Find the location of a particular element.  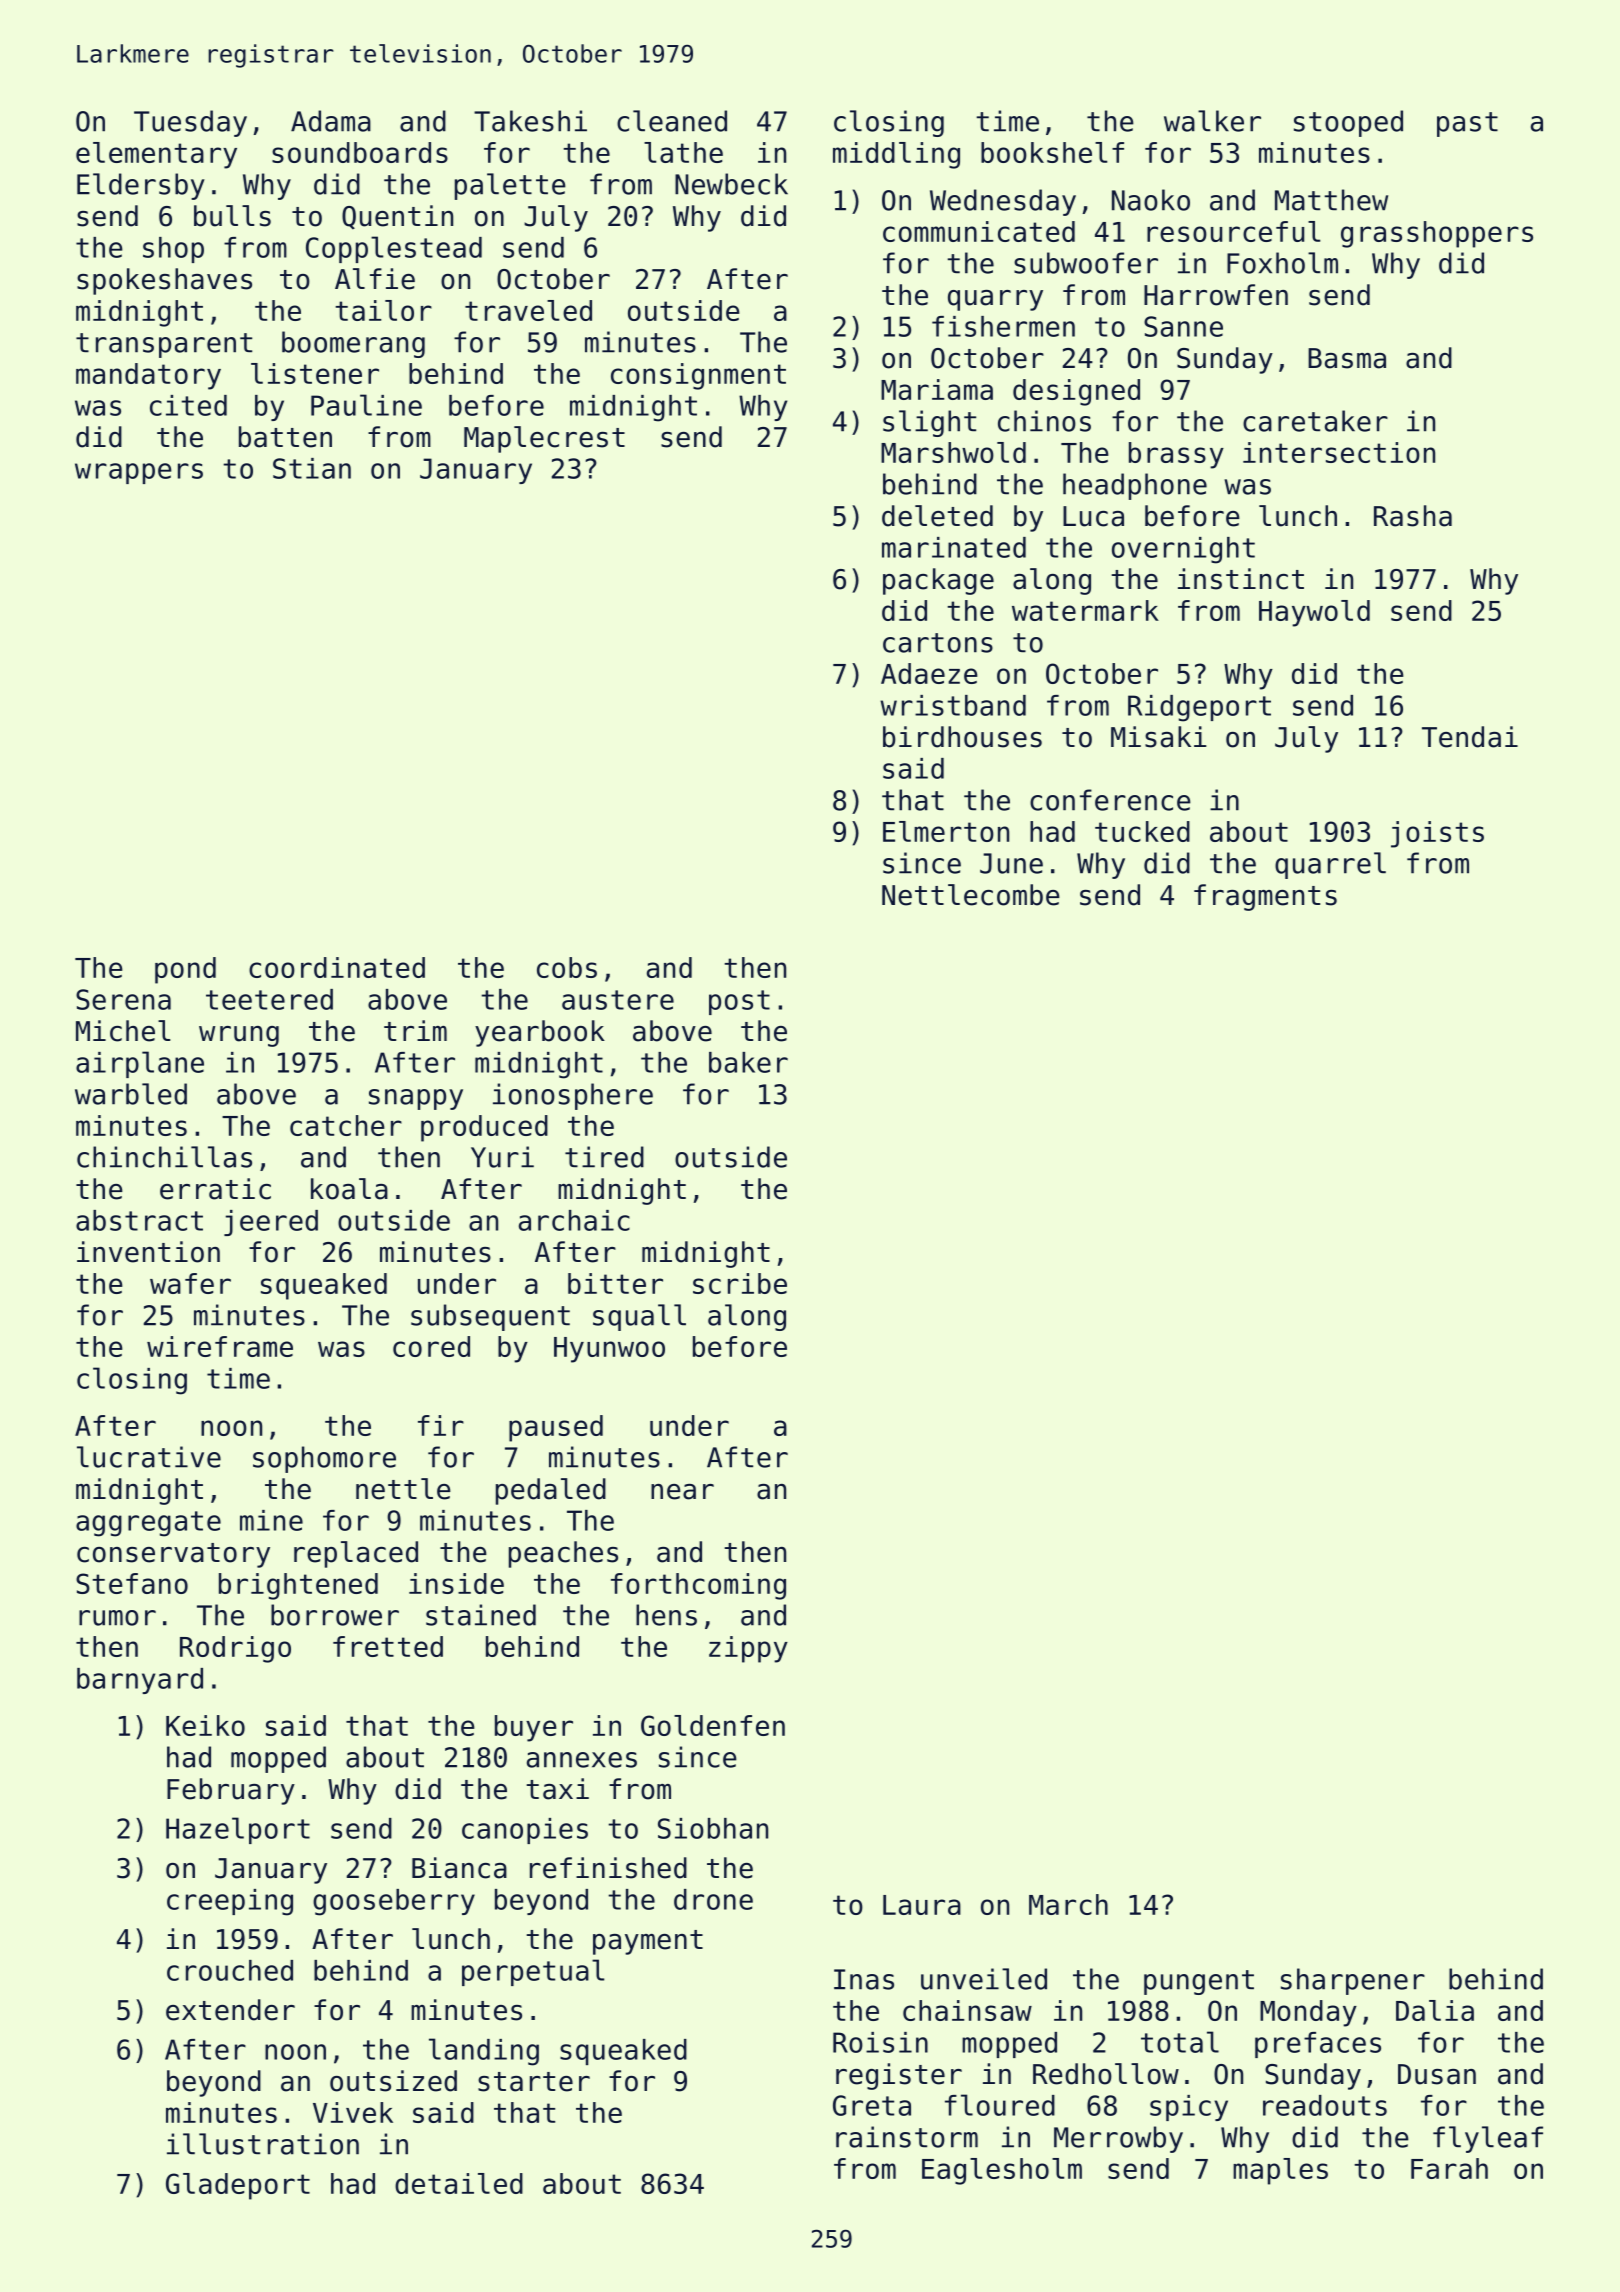

wrappers is located at coordinates (139, 473).
